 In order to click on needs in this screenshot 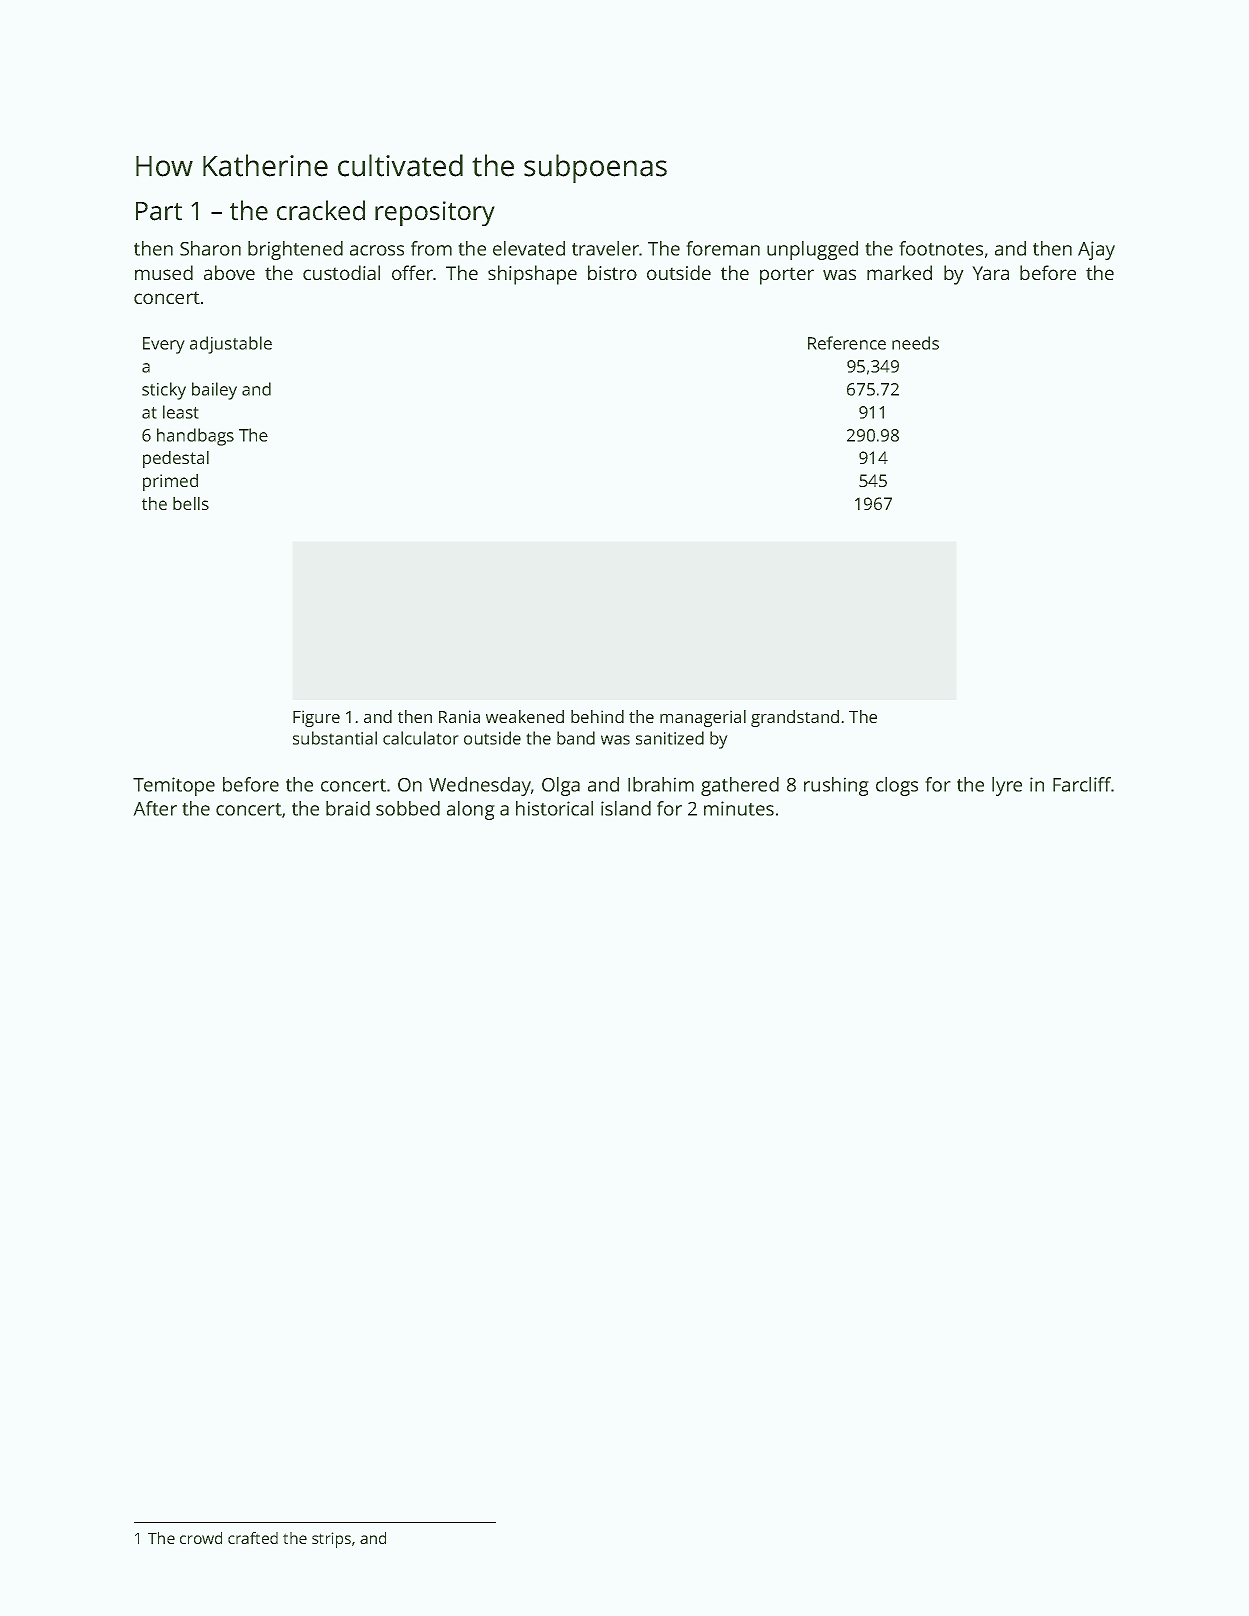, I will do `click(915, 343)`.
